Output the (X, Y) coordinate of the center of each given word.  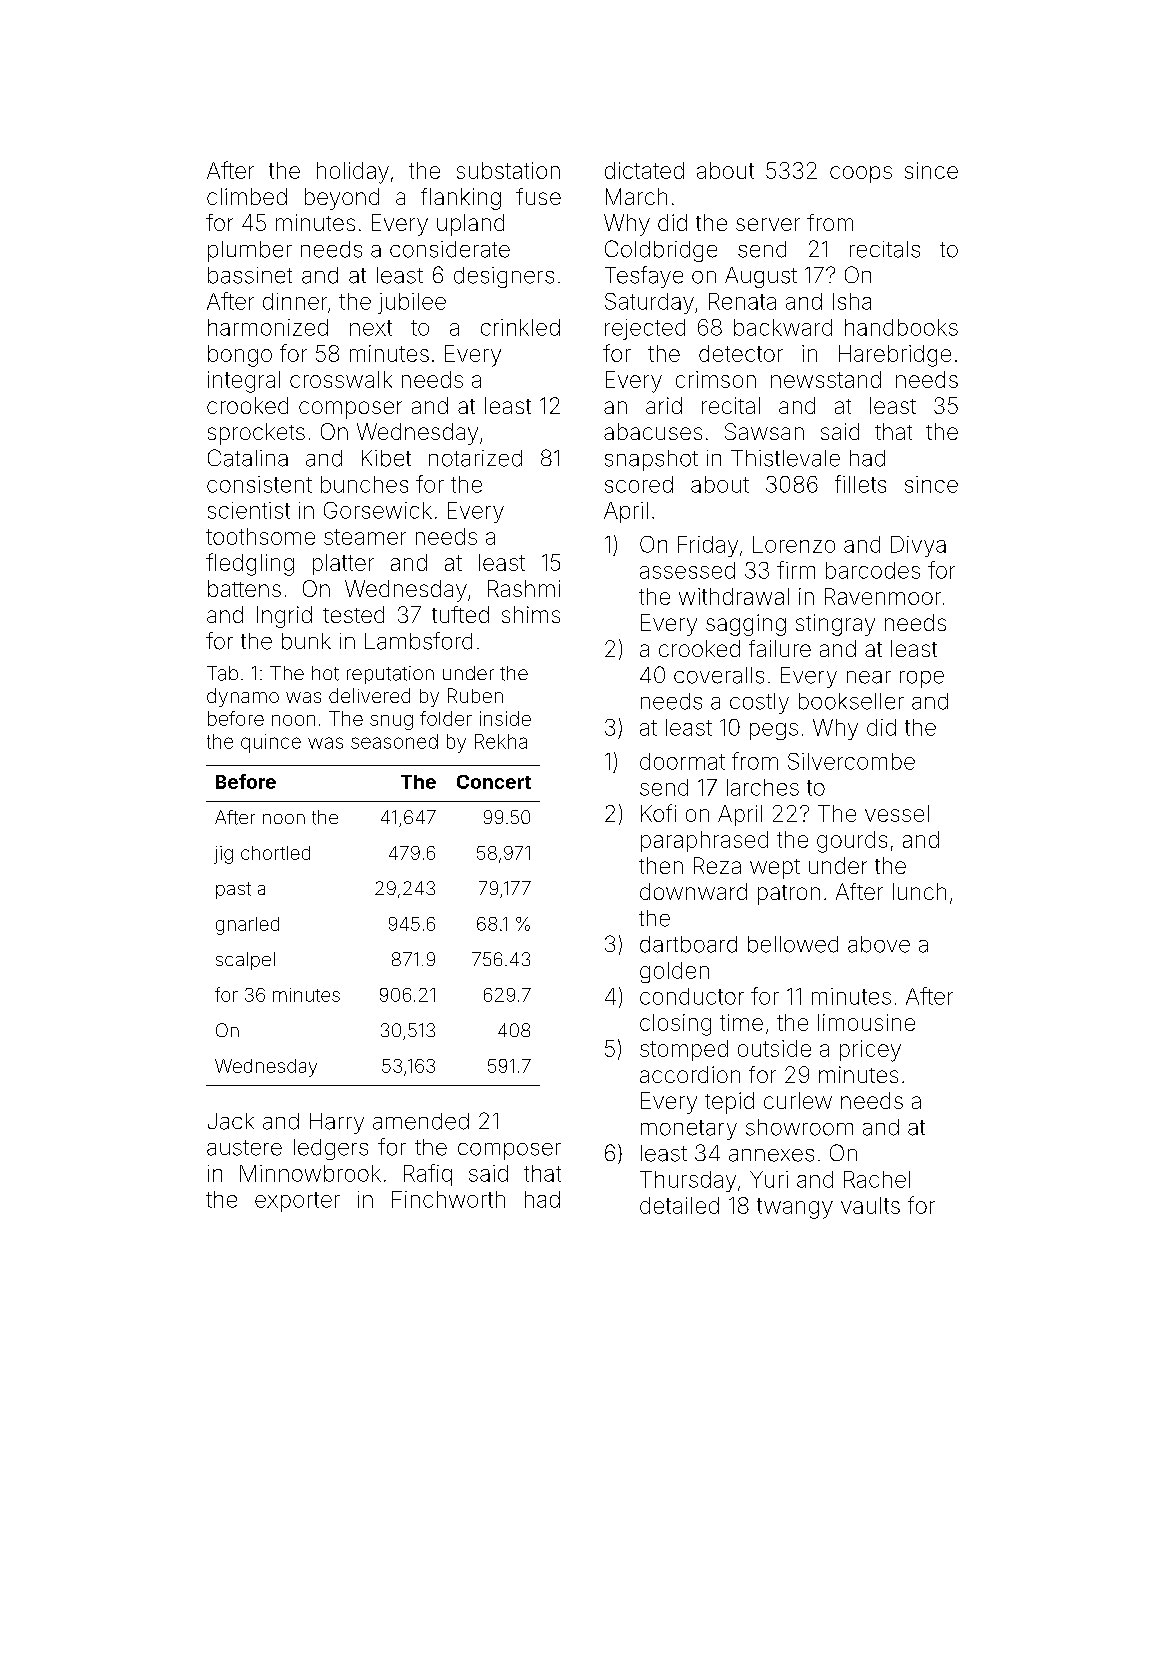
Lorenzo (794, 544)
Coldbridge (661, 251)
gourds (852, 842)
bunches (364, 484)
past (233, 890)
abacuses (653, 431)
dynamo (243, 697)
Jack (231, 1121)
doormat (682, 761)
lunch (919, 891)
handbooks (901, 327)
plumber (250, 251)
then (661, 865)
